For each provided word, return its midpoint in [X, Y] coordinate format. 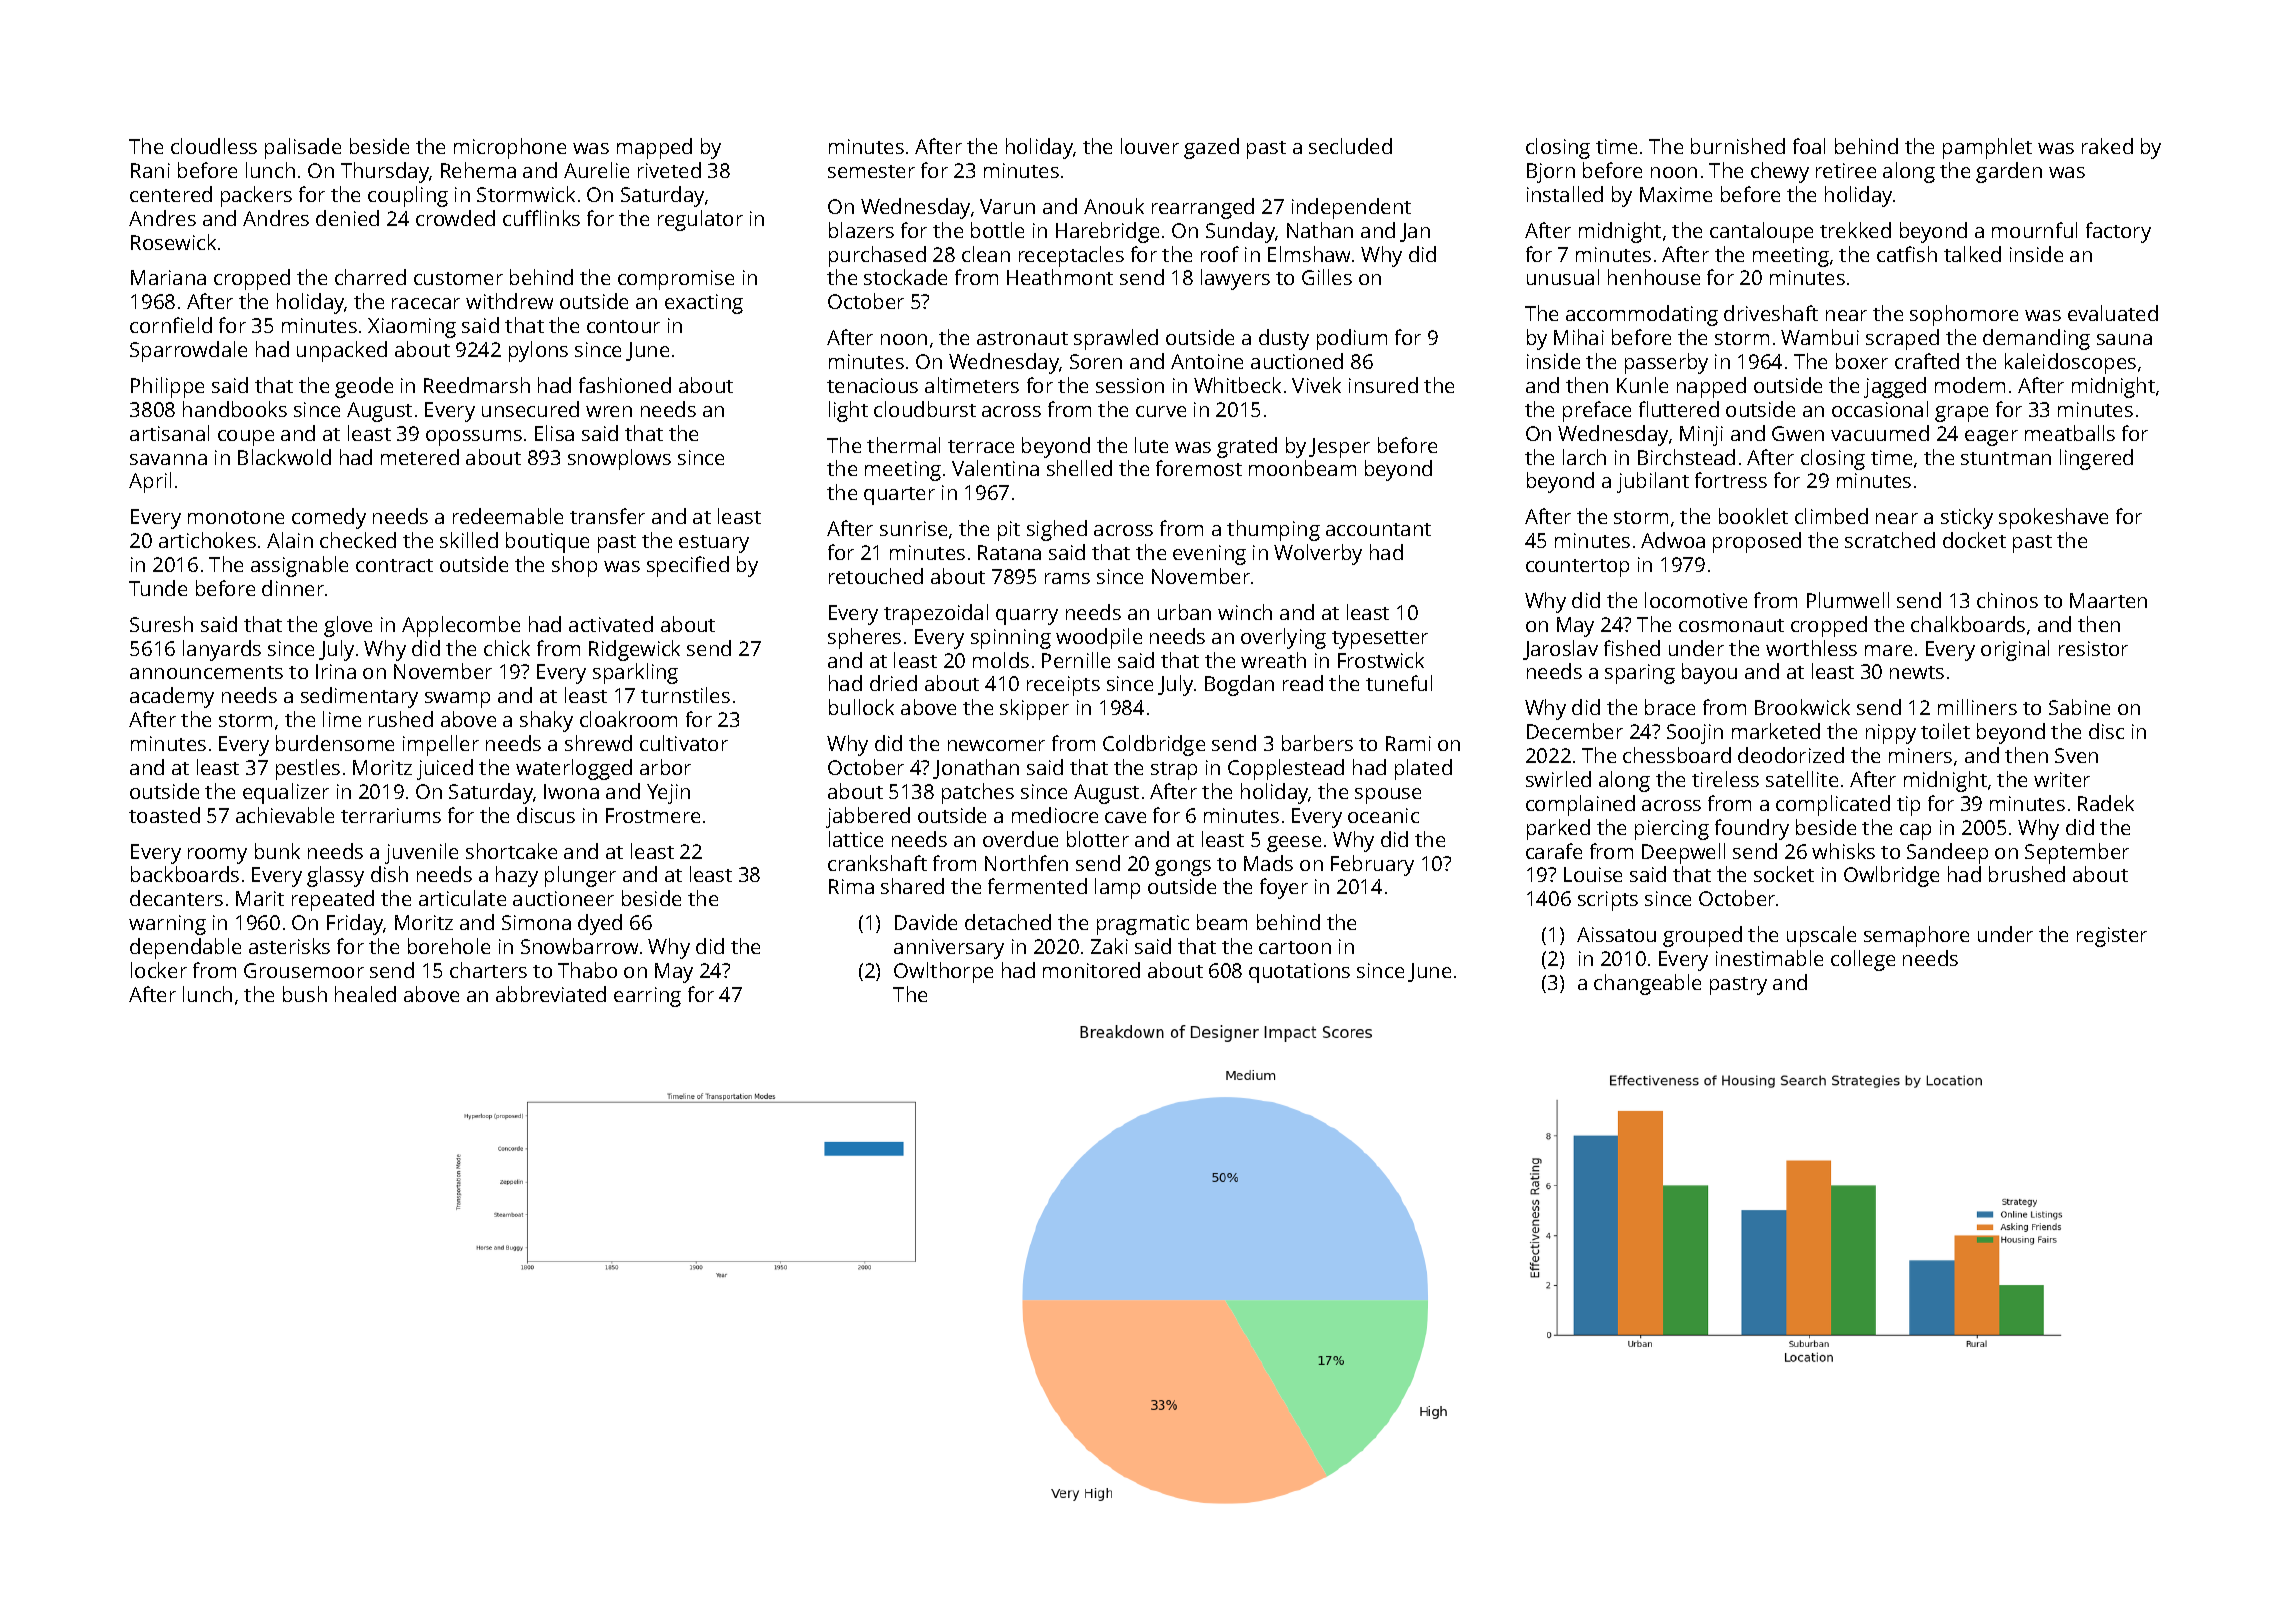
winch [1245, 612]
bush [305, 994]
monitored [1091, 970]
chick [507, 648]
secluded [1350, 146]
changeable [1647, 984]
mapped [654, 148]
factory [2118, 232]
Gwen [1798, 433]
